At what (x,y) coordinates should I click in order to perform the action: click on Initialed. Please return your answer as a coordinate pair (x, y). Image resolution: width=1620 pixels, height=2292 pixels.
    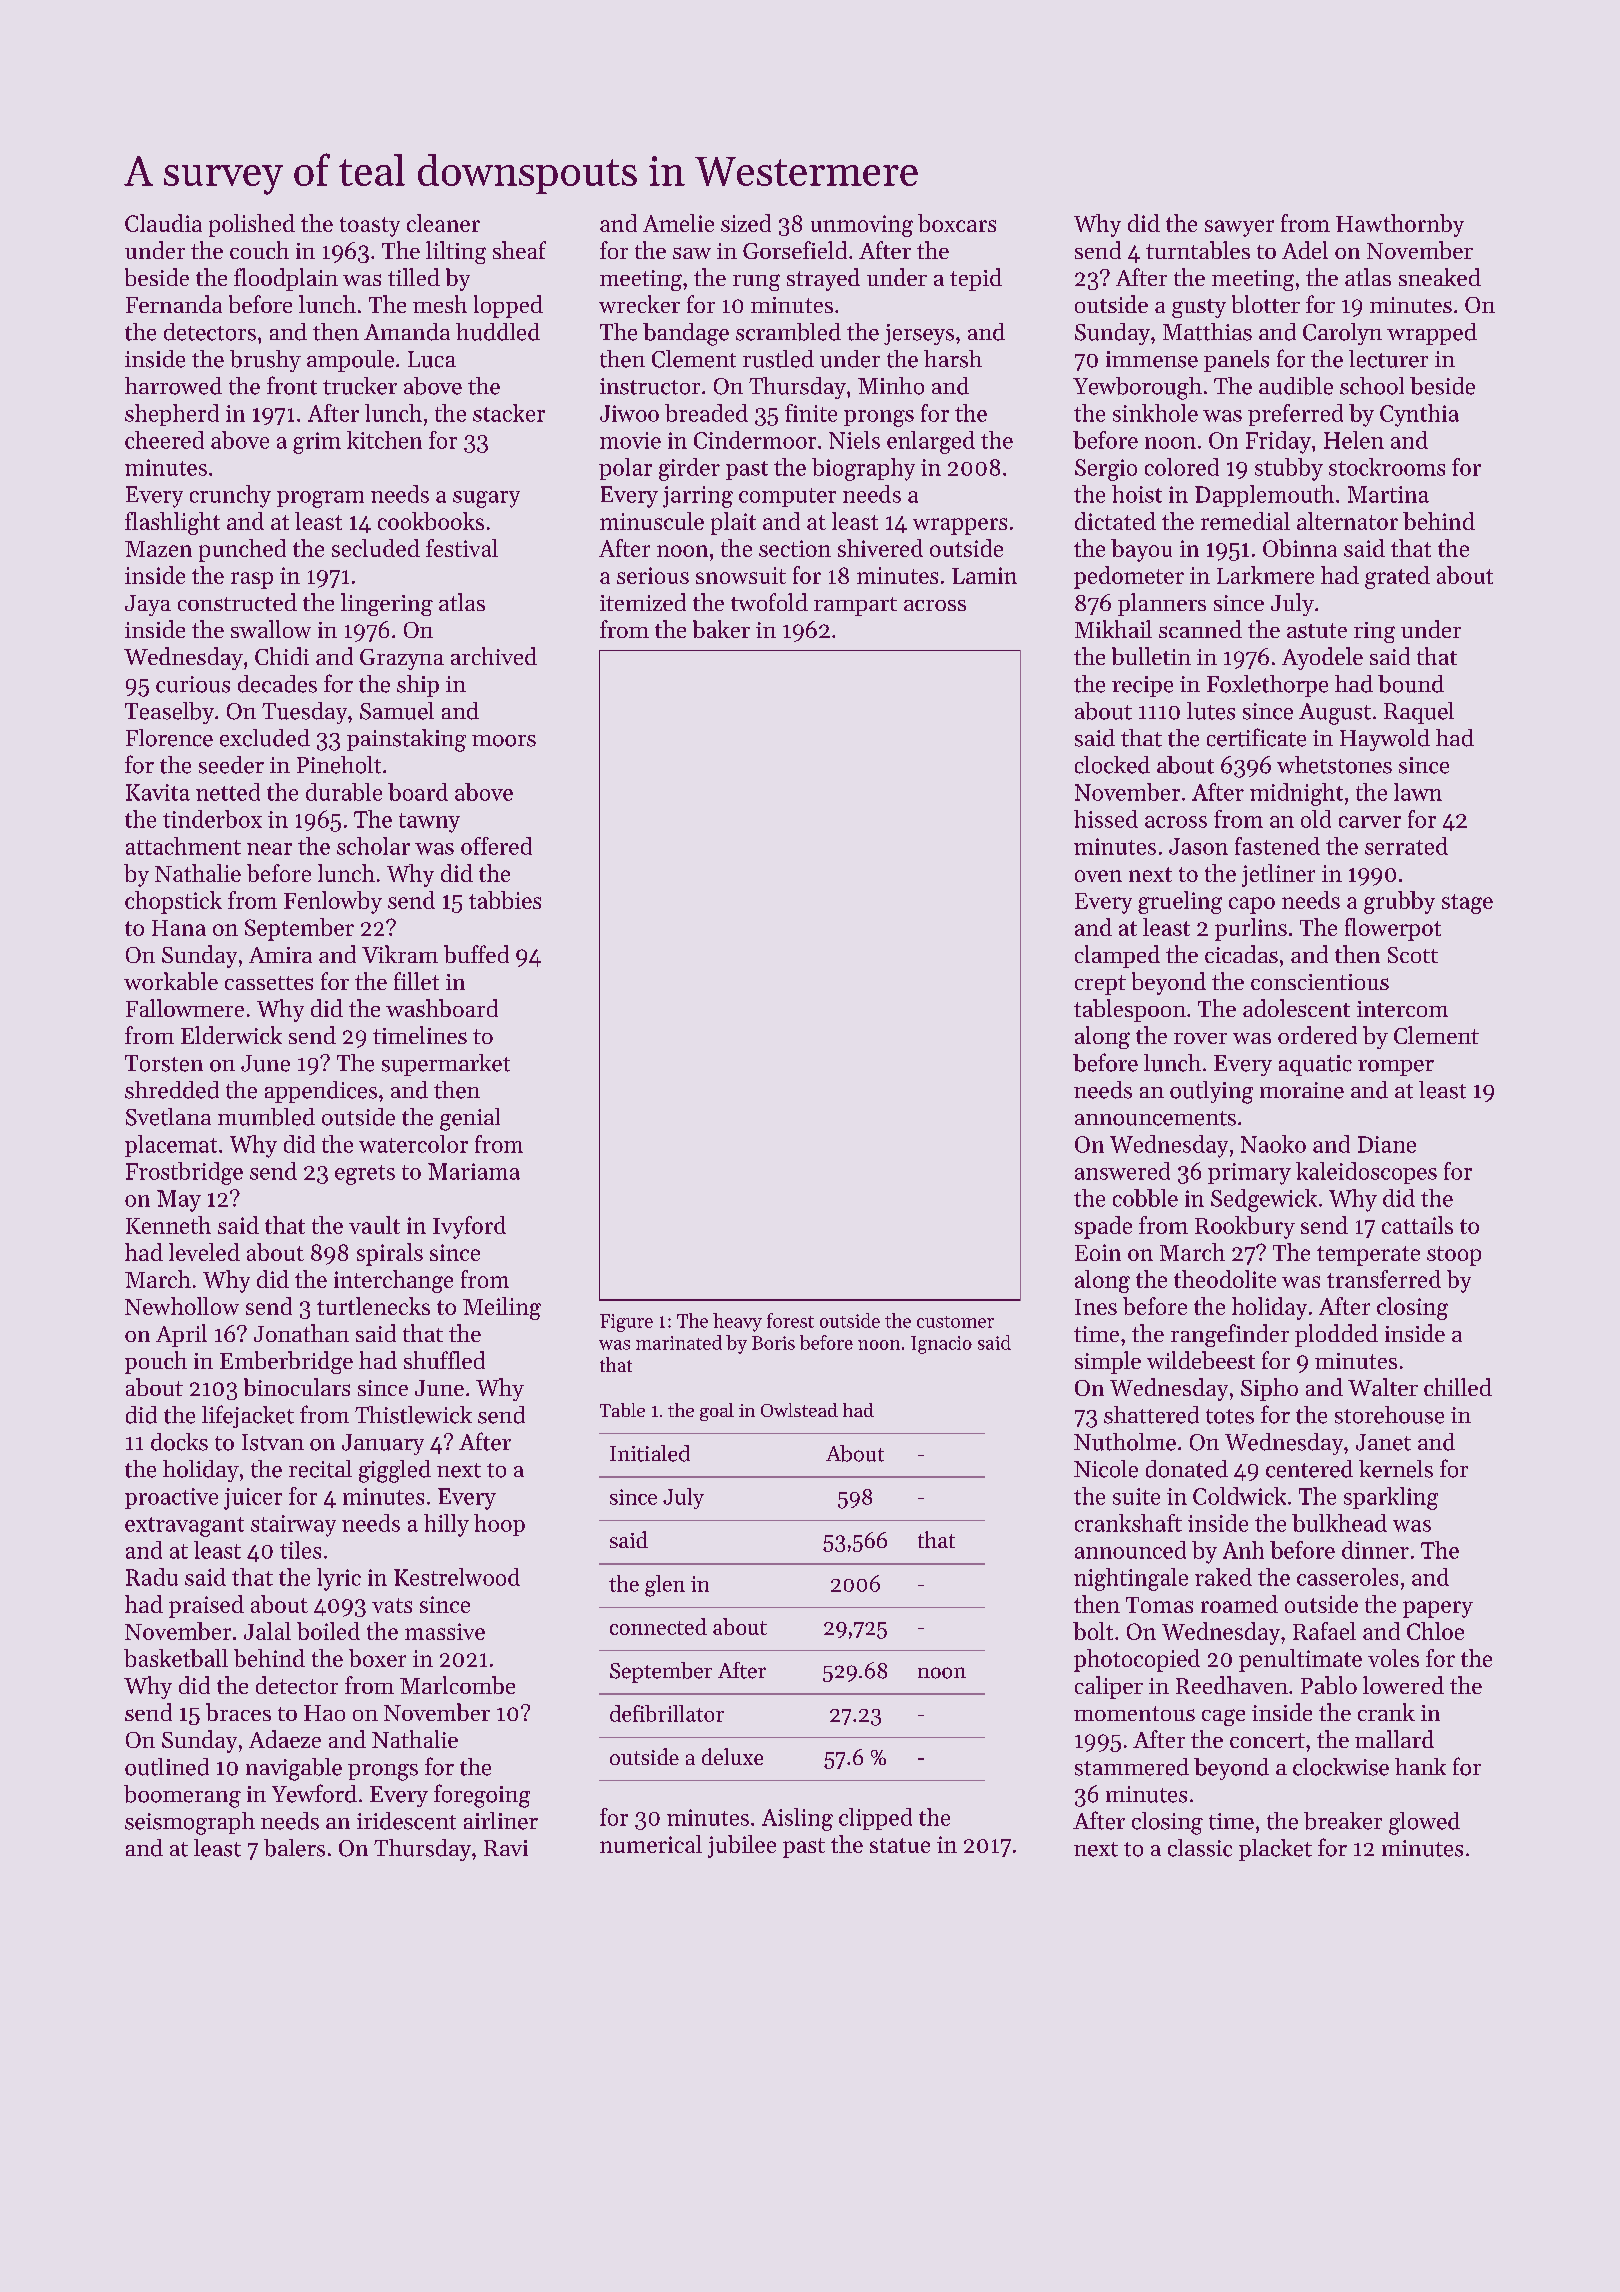
    Looking at the image, I should click on (650, 1453).
